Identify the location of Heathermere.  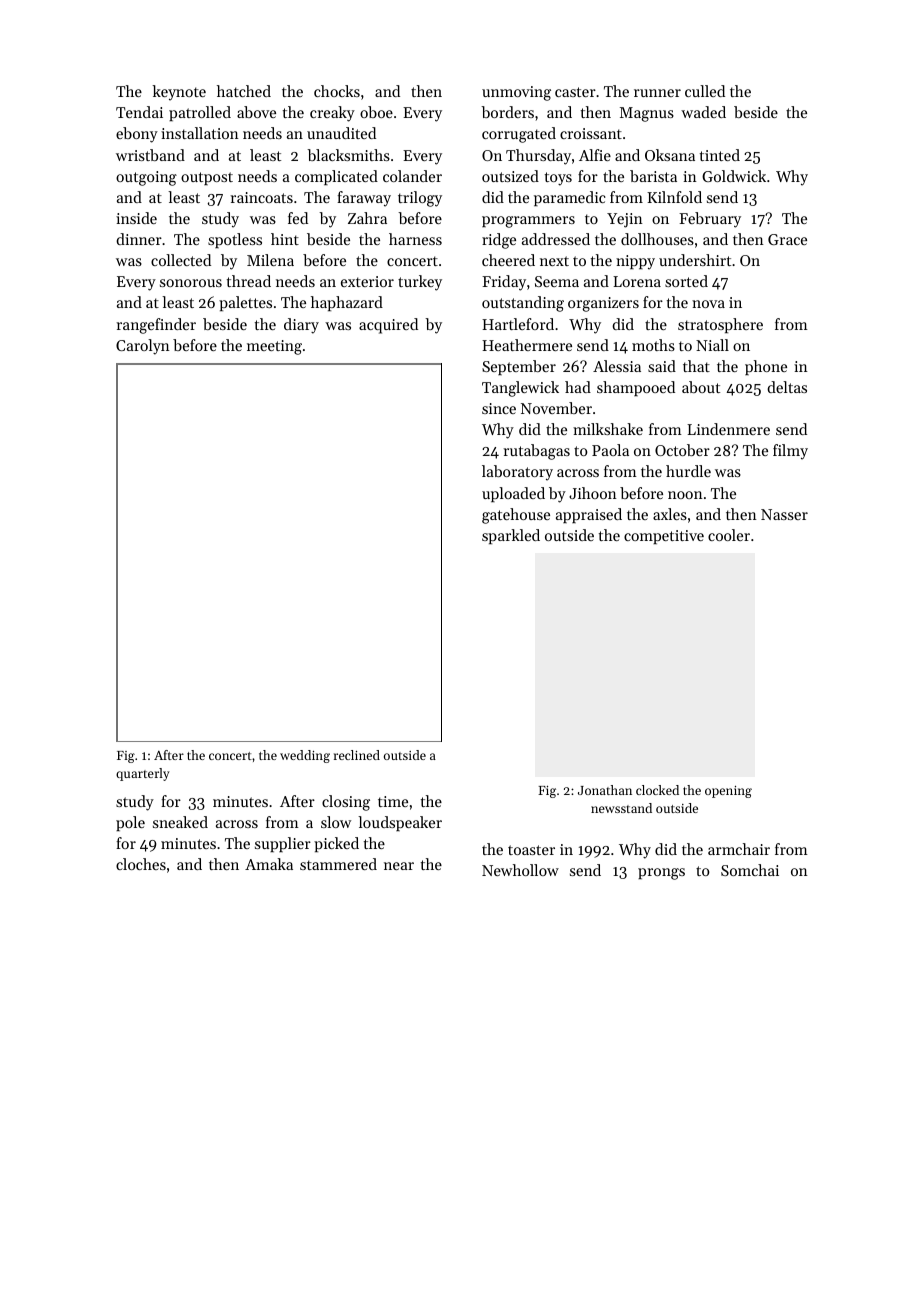
(527, 345).
